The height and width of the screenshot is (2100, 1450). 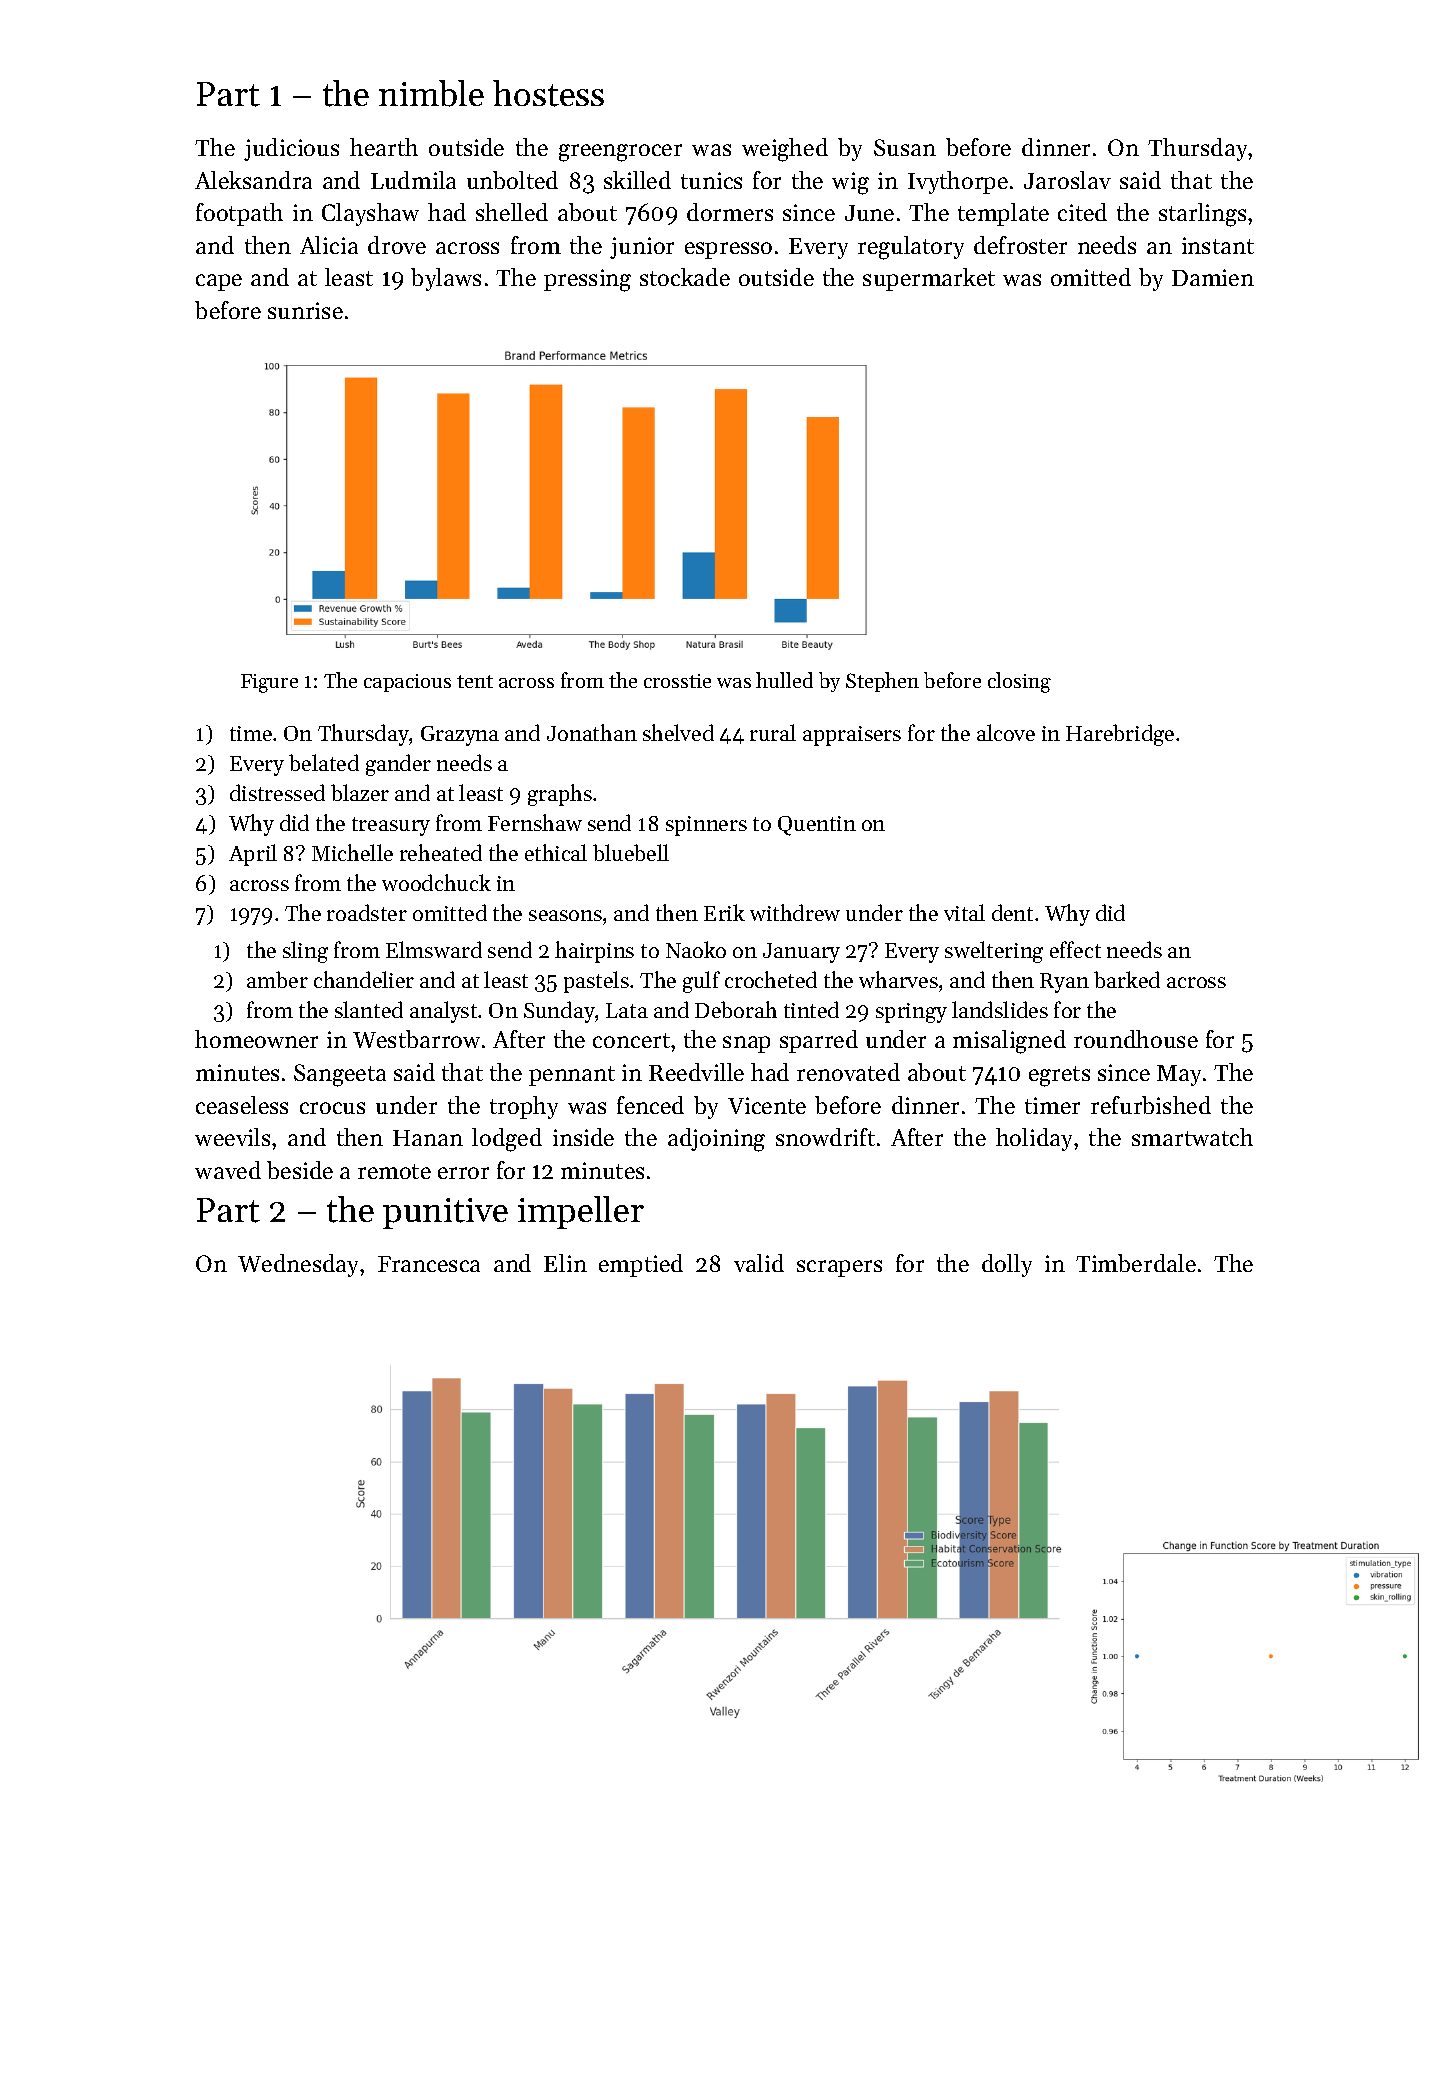 I want to click on distressed, so click(x=277, y=792).
